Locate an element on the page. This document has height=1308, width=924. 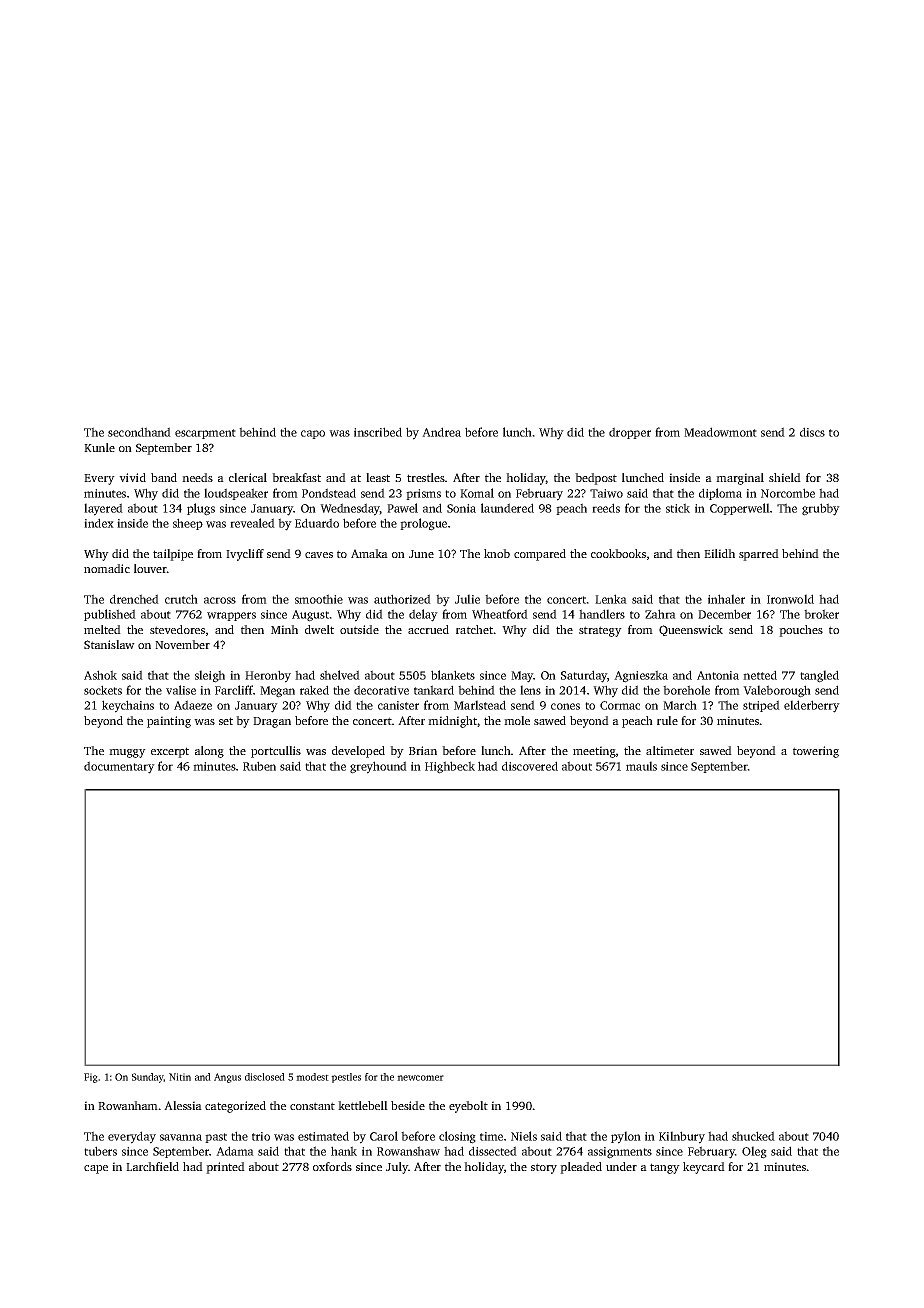
discs is located at coordinates (812, 432).
